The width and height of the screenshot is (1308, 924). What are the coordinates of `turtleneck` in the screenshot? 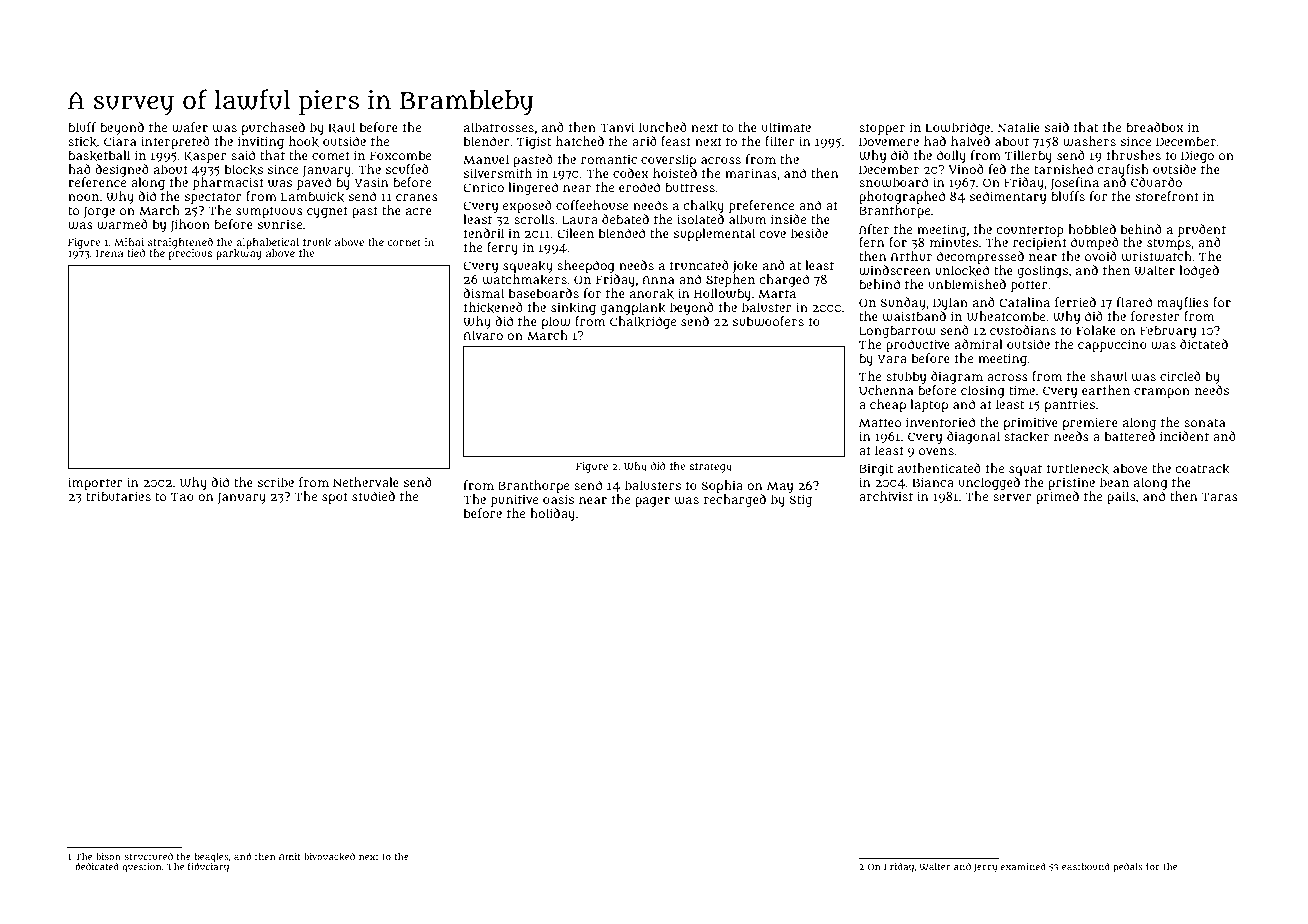 It's located at (1078, 468).
